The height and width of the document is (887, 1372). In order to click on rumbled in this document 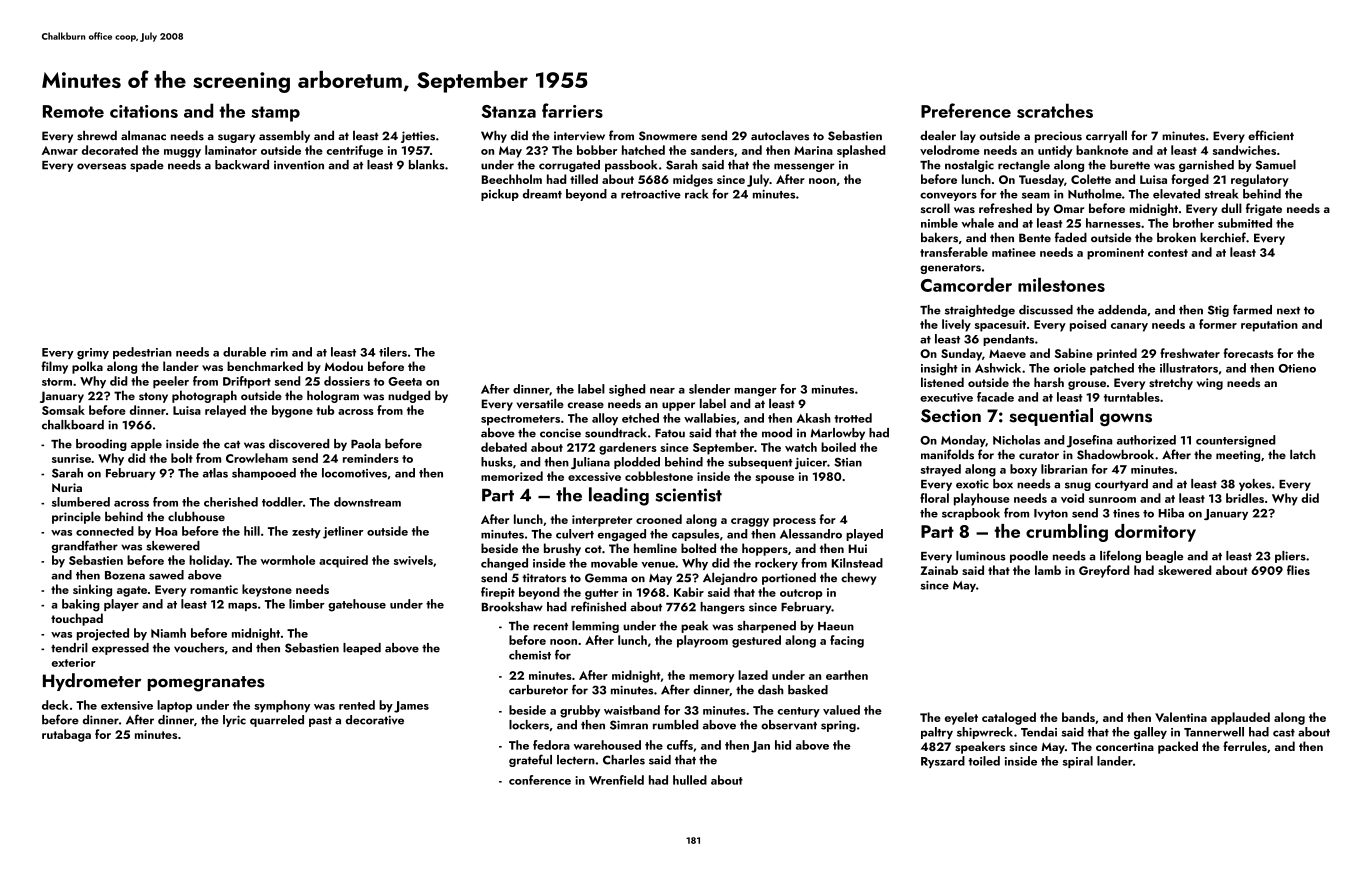, I will do `click(675, 725)`.
